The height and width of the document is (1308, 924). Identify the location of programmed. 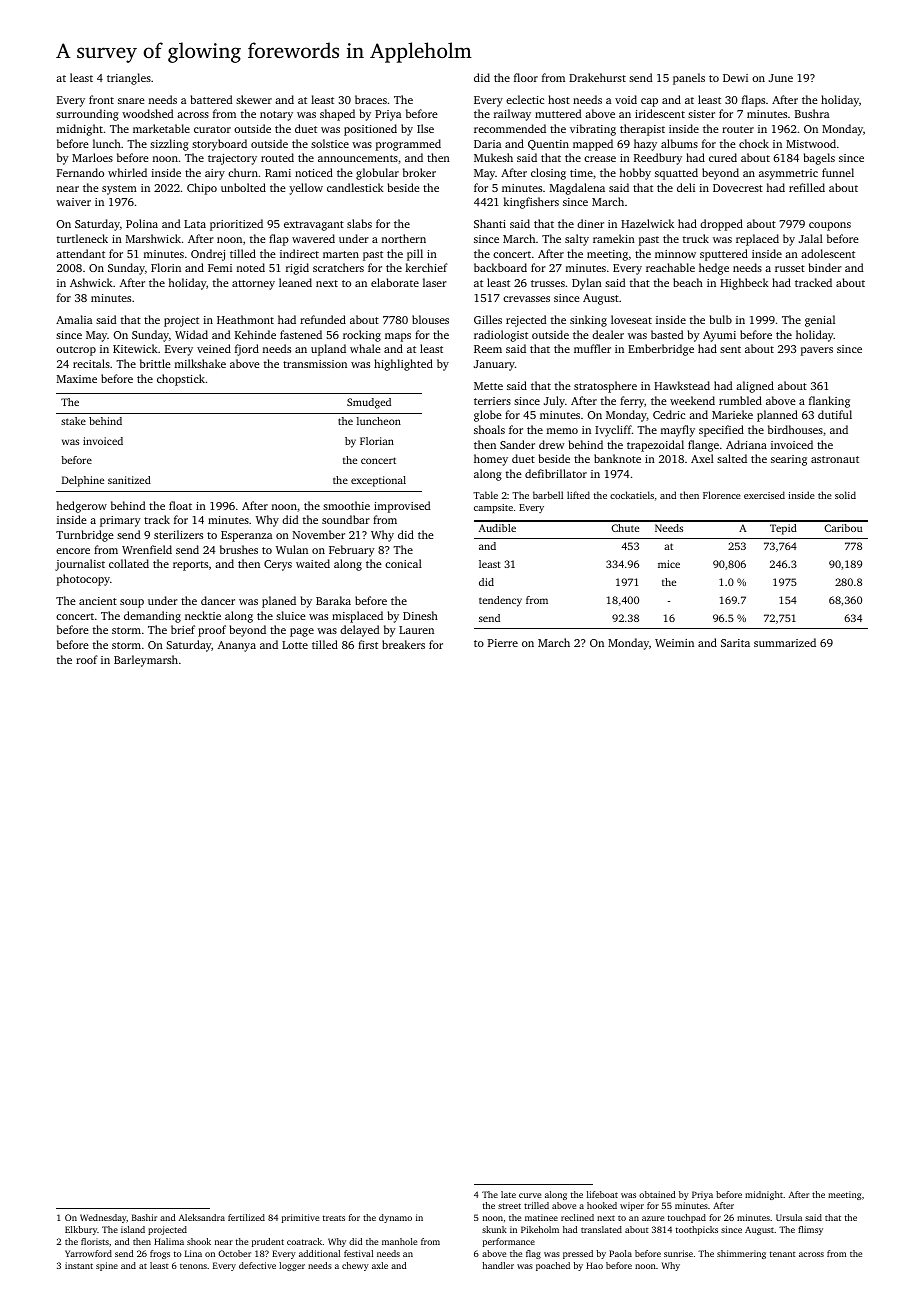
(408, 145).
